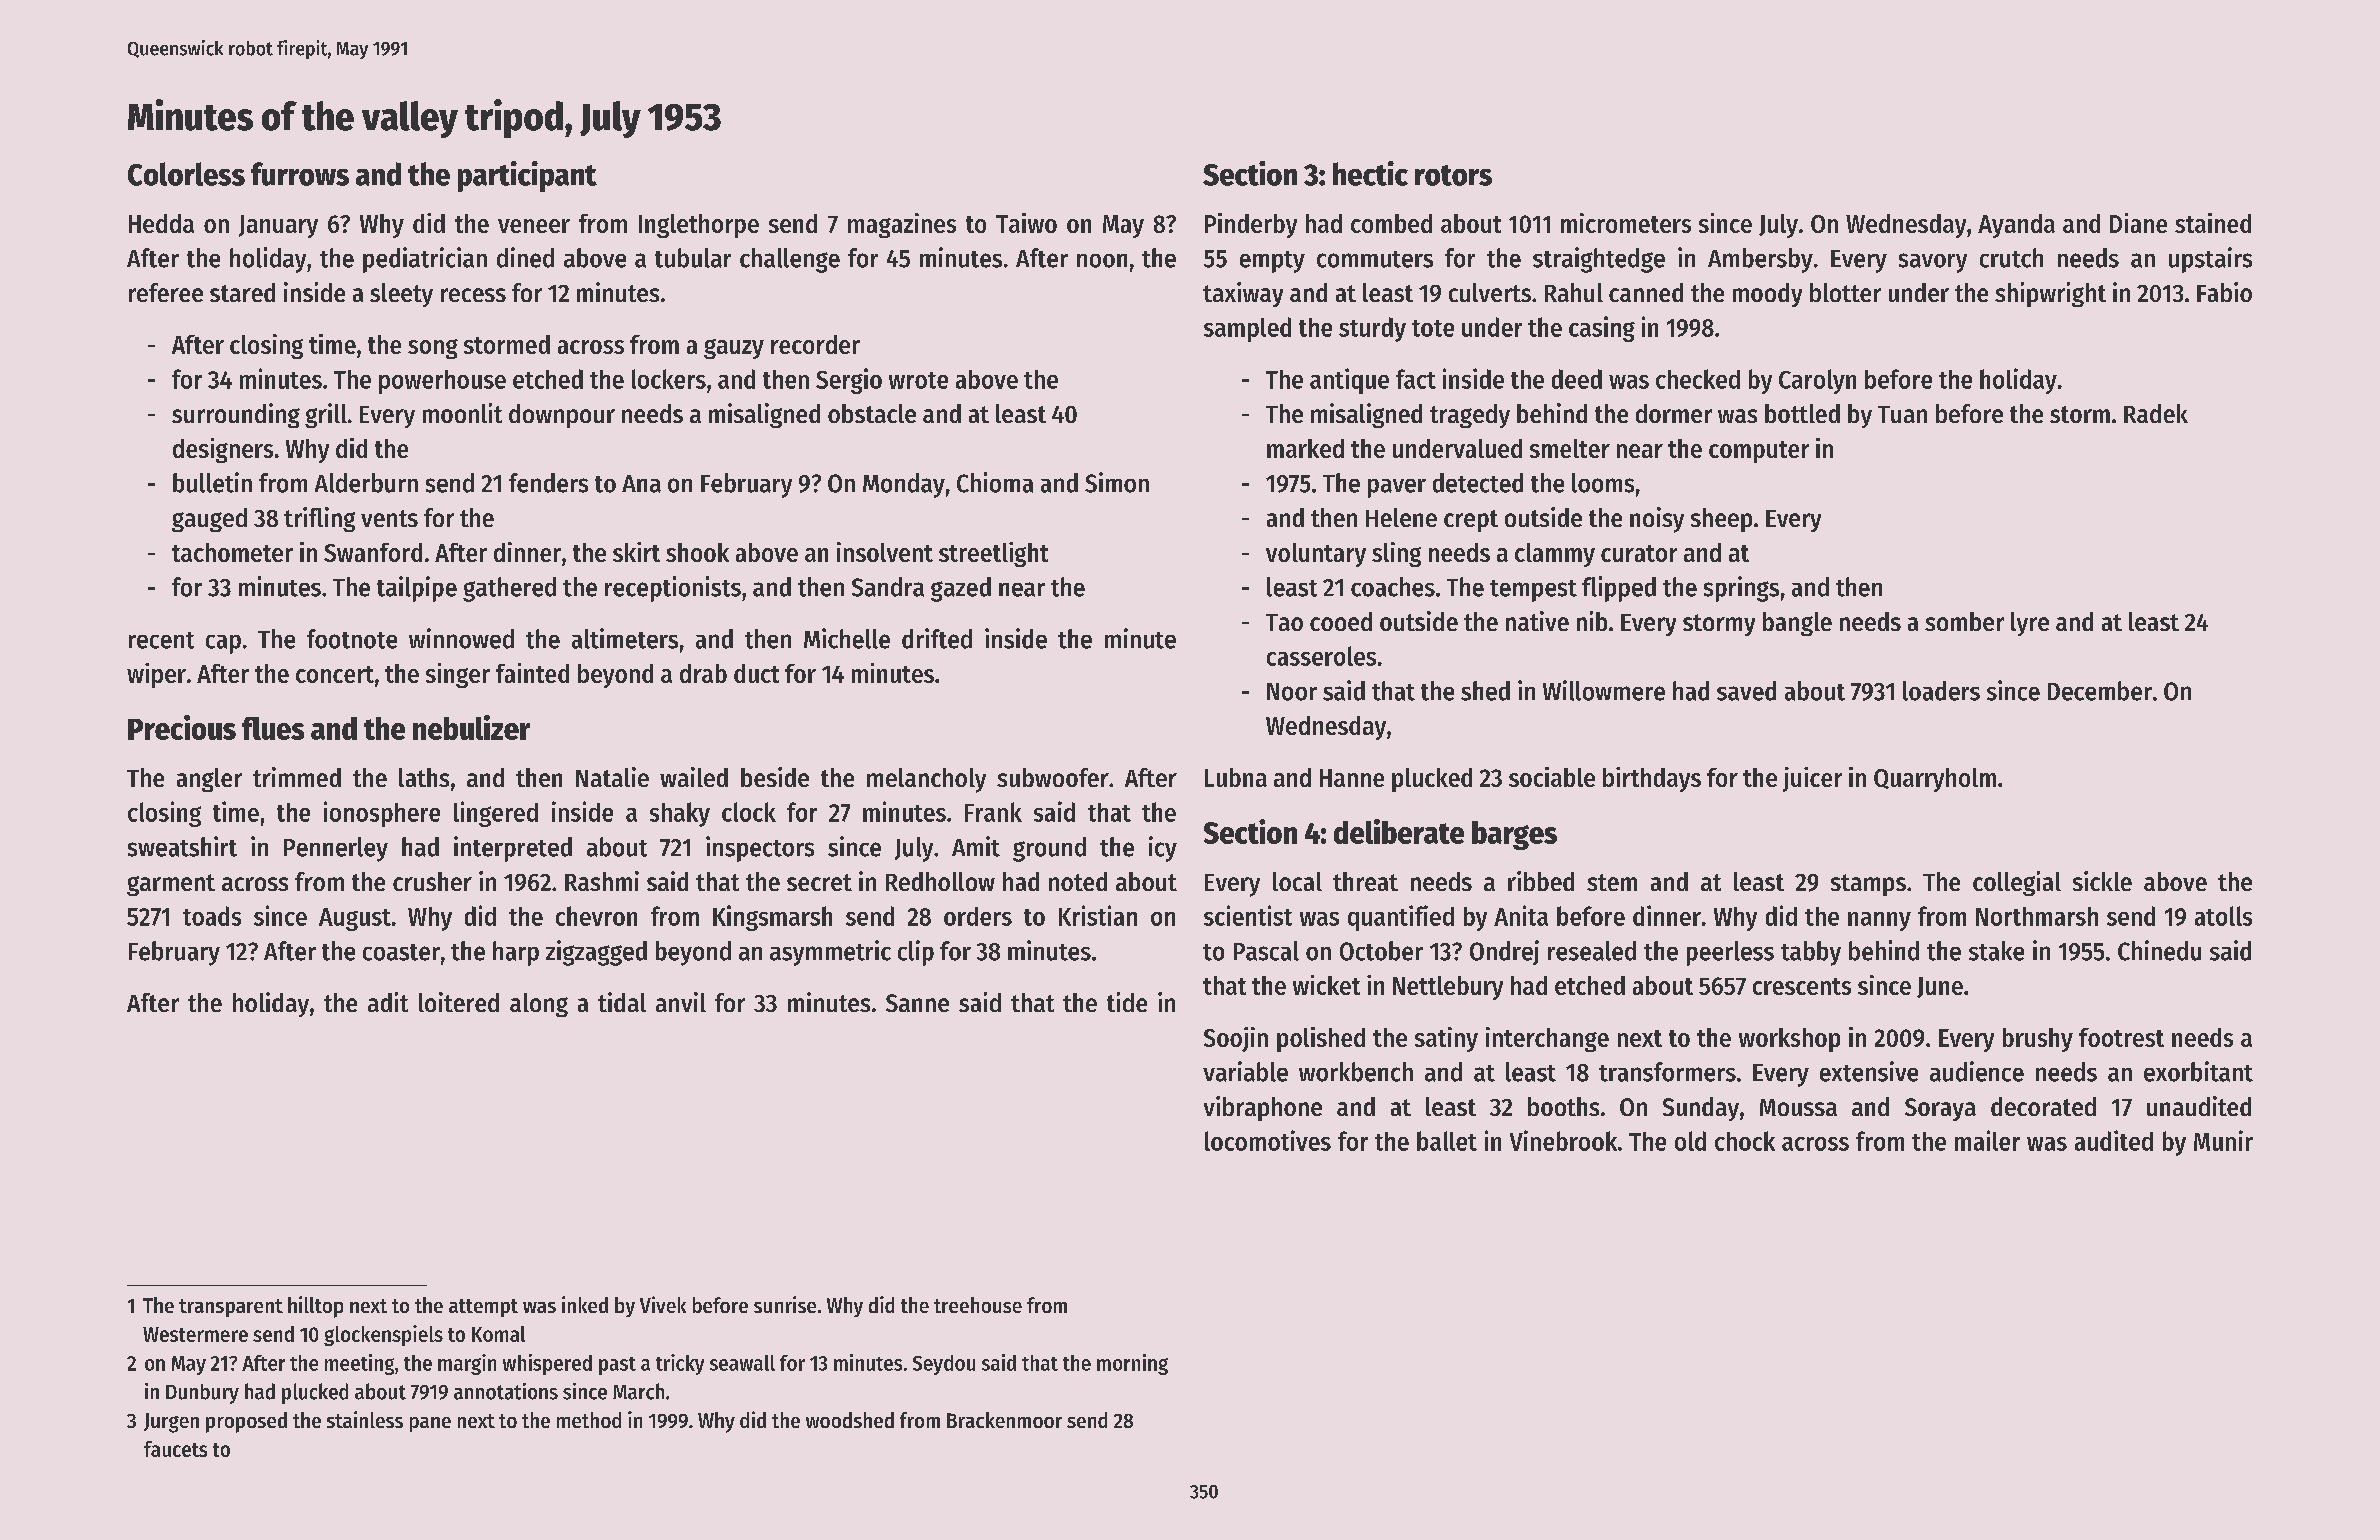 The height and width of the document is (1540, 2380). I want to click on Sanne, so click(917, 1003).
